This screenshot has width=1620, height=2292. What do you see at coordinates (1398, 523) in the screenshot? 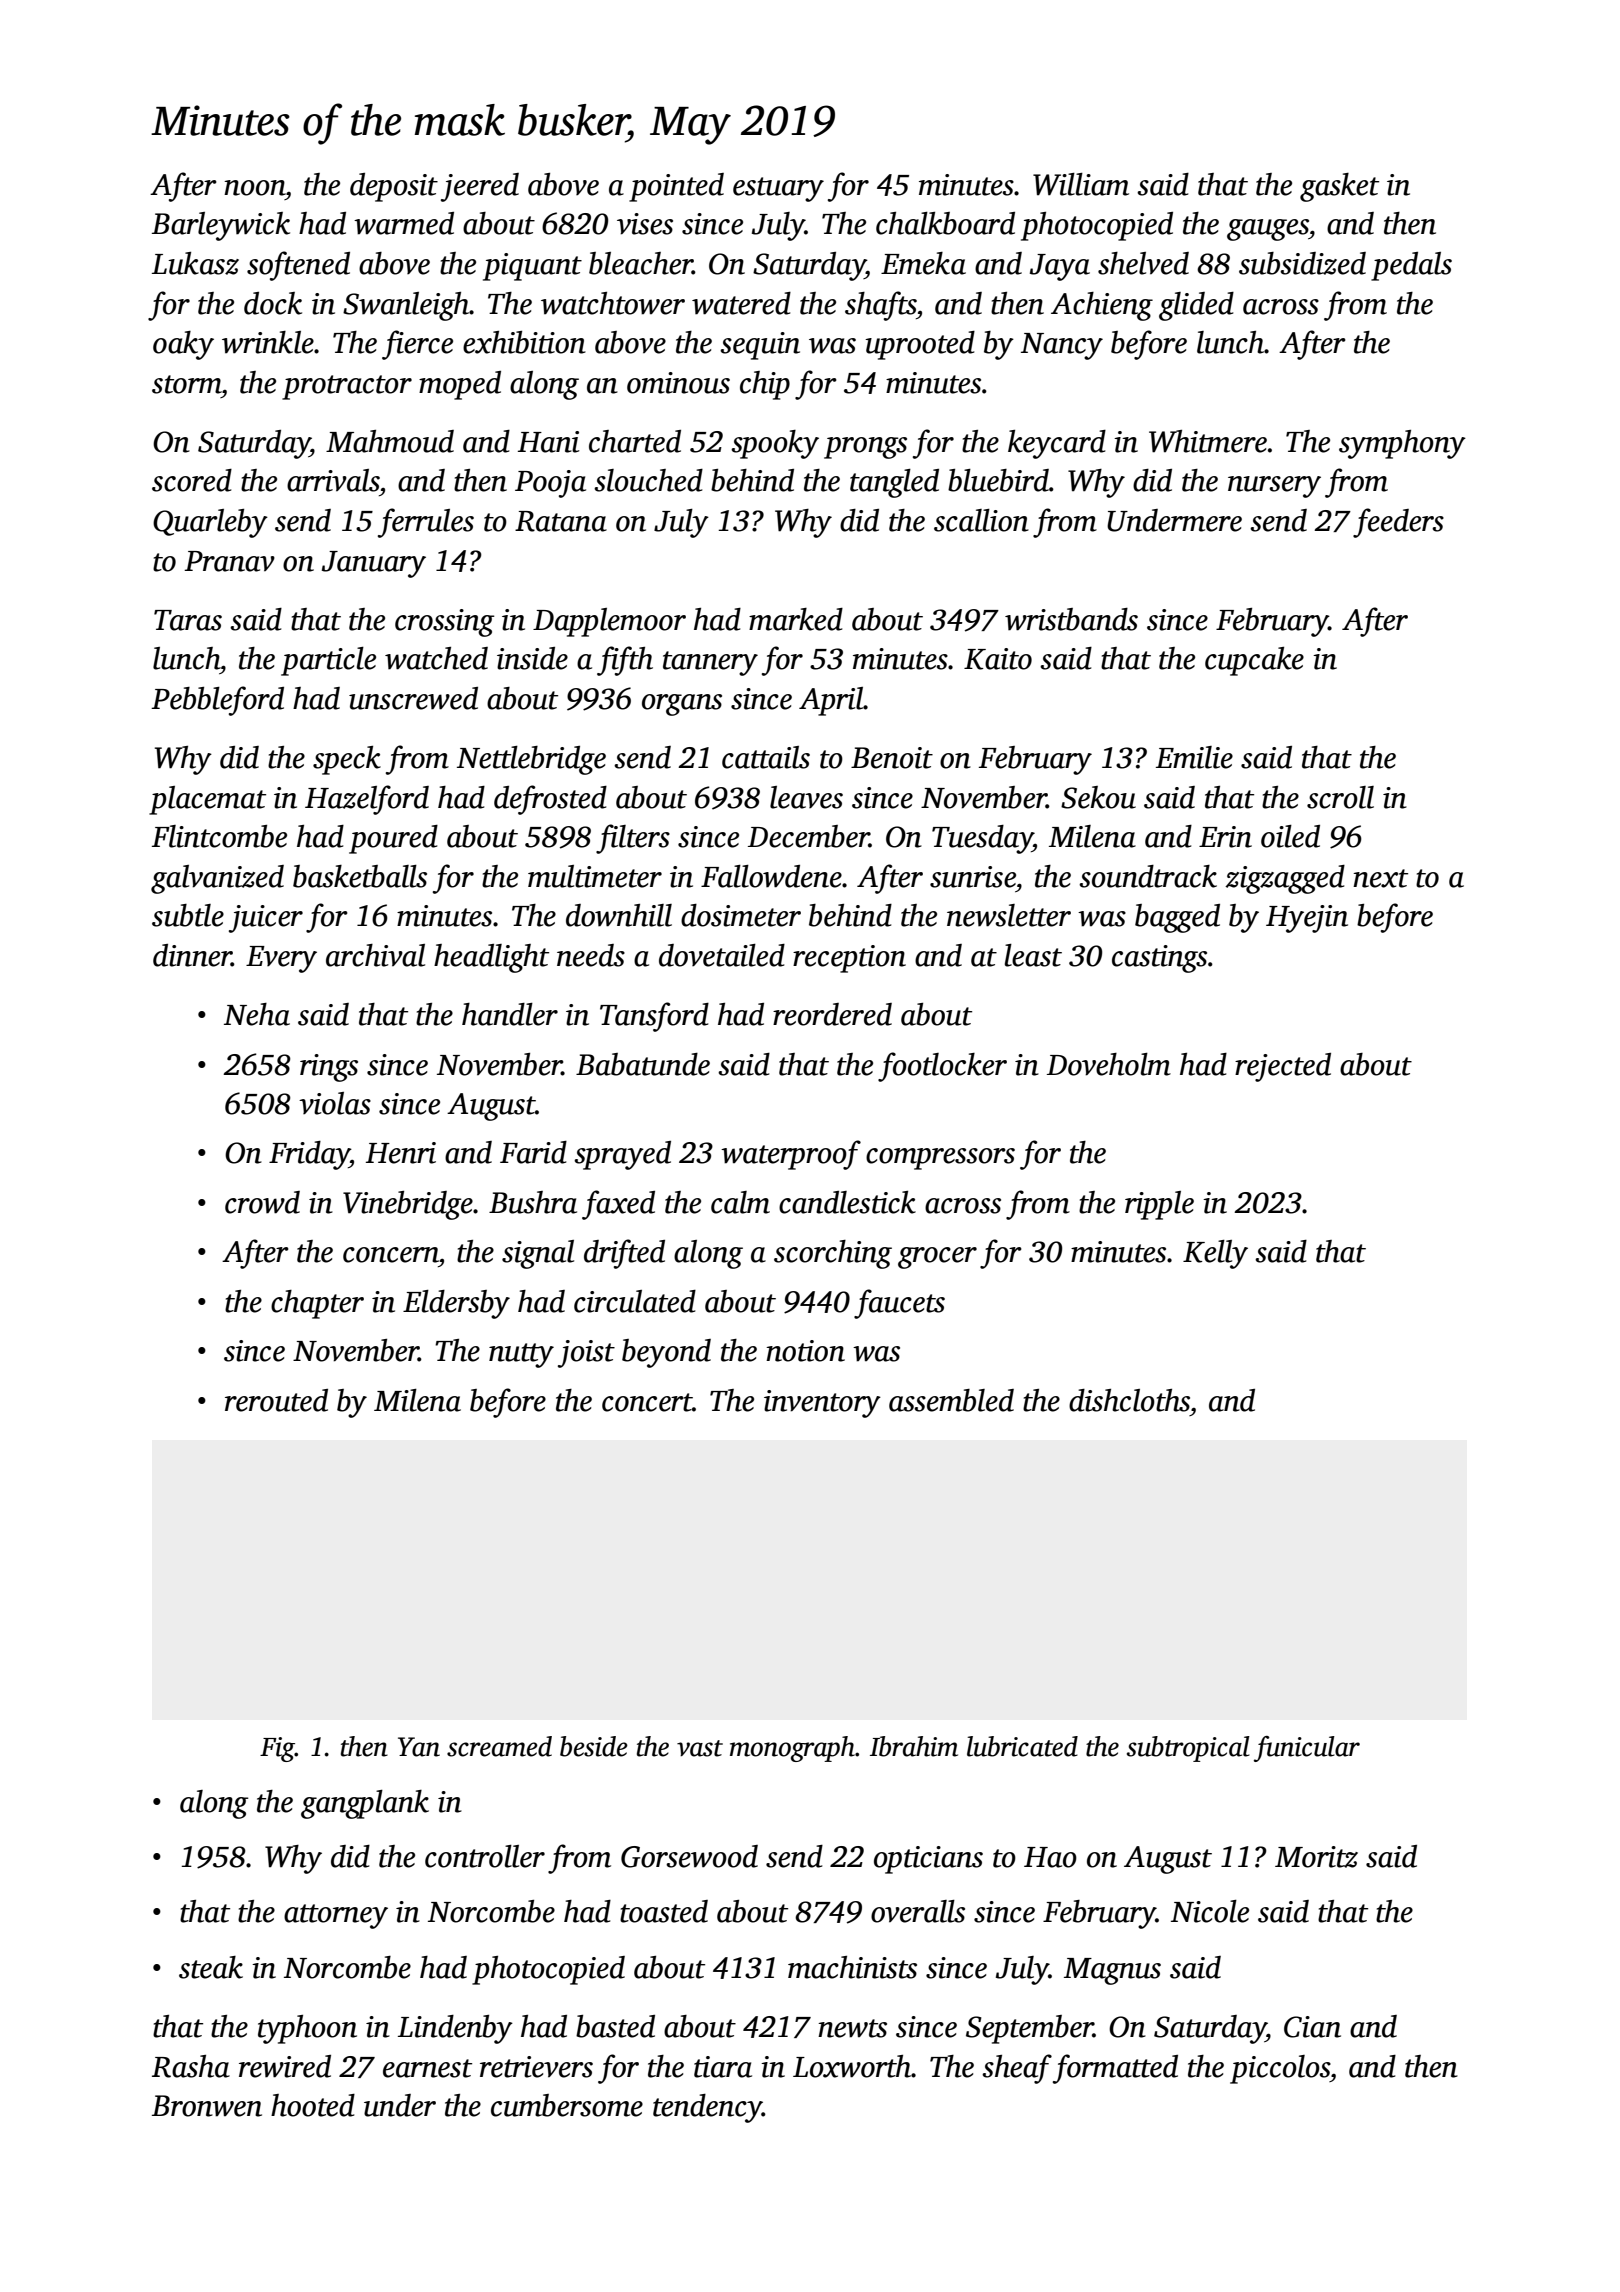
I see `feeders` at bounding box center [1398, 523].
